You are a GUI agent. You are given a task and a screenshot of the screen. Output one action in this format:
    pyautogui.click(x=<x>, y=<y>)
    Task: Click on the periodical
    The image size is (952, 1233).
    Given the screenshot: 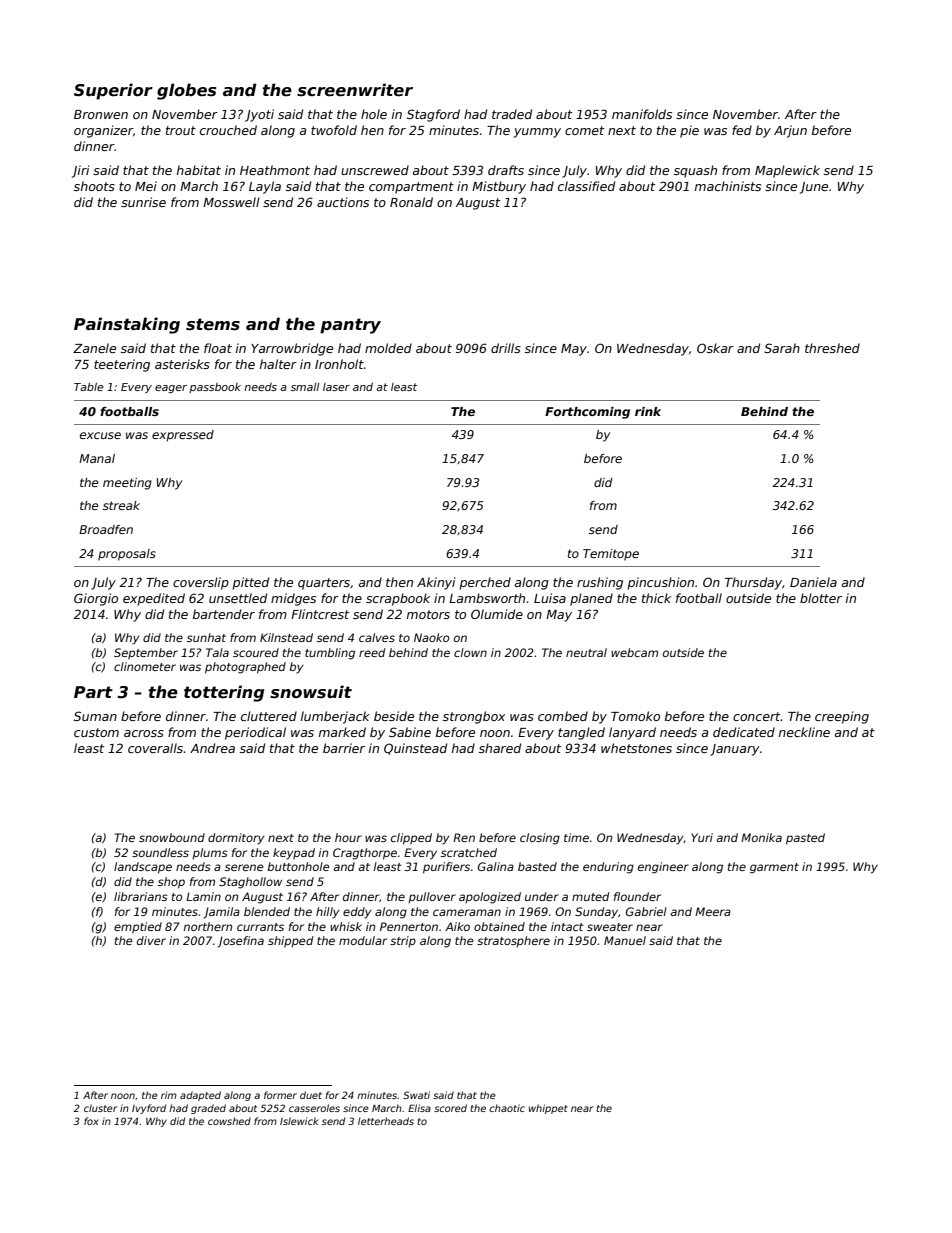 What is the action you would take?
    pyautogui.click(x=255, y=733)
